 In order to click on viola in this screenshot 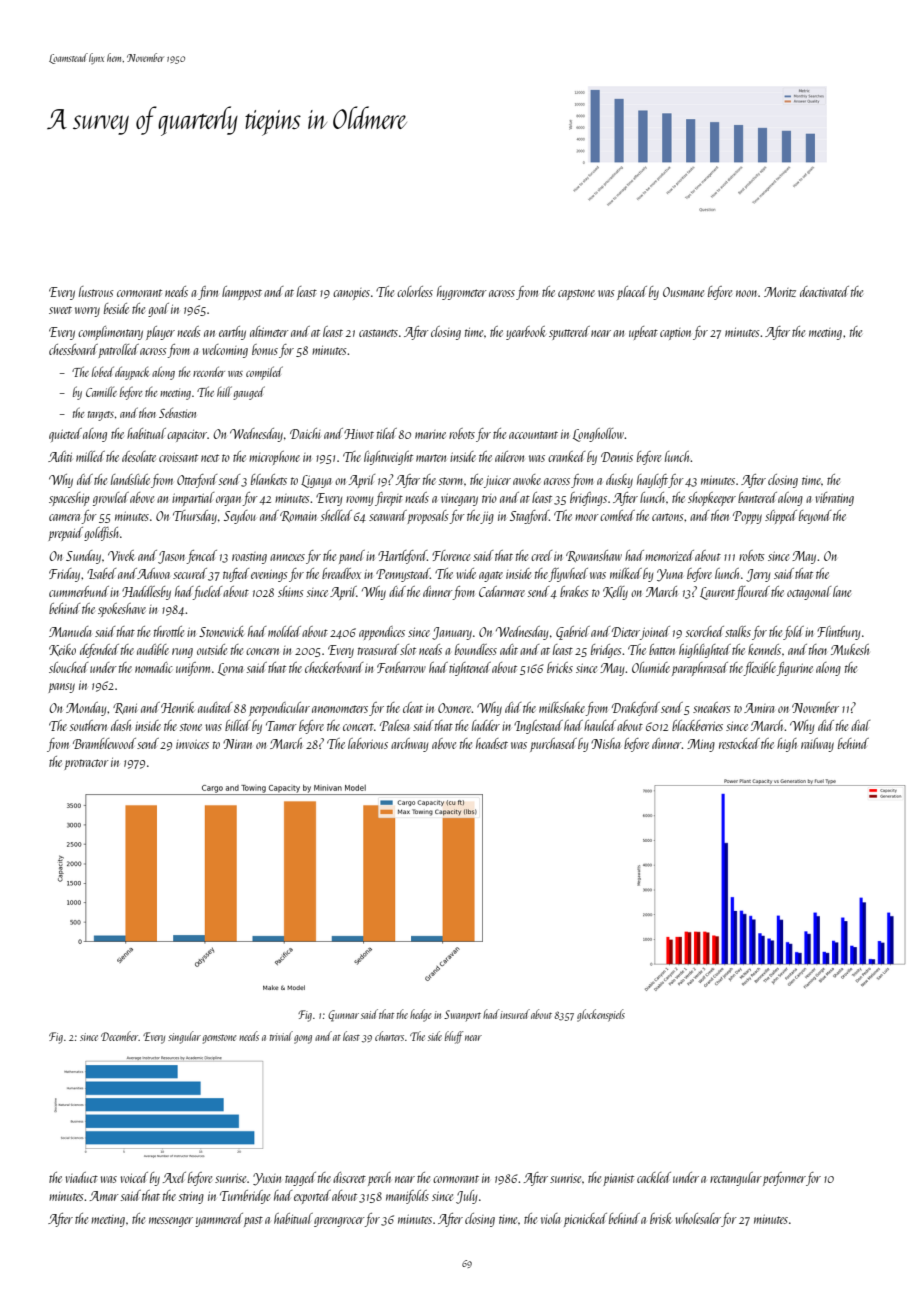, I will do `click(550, 1218)`.
